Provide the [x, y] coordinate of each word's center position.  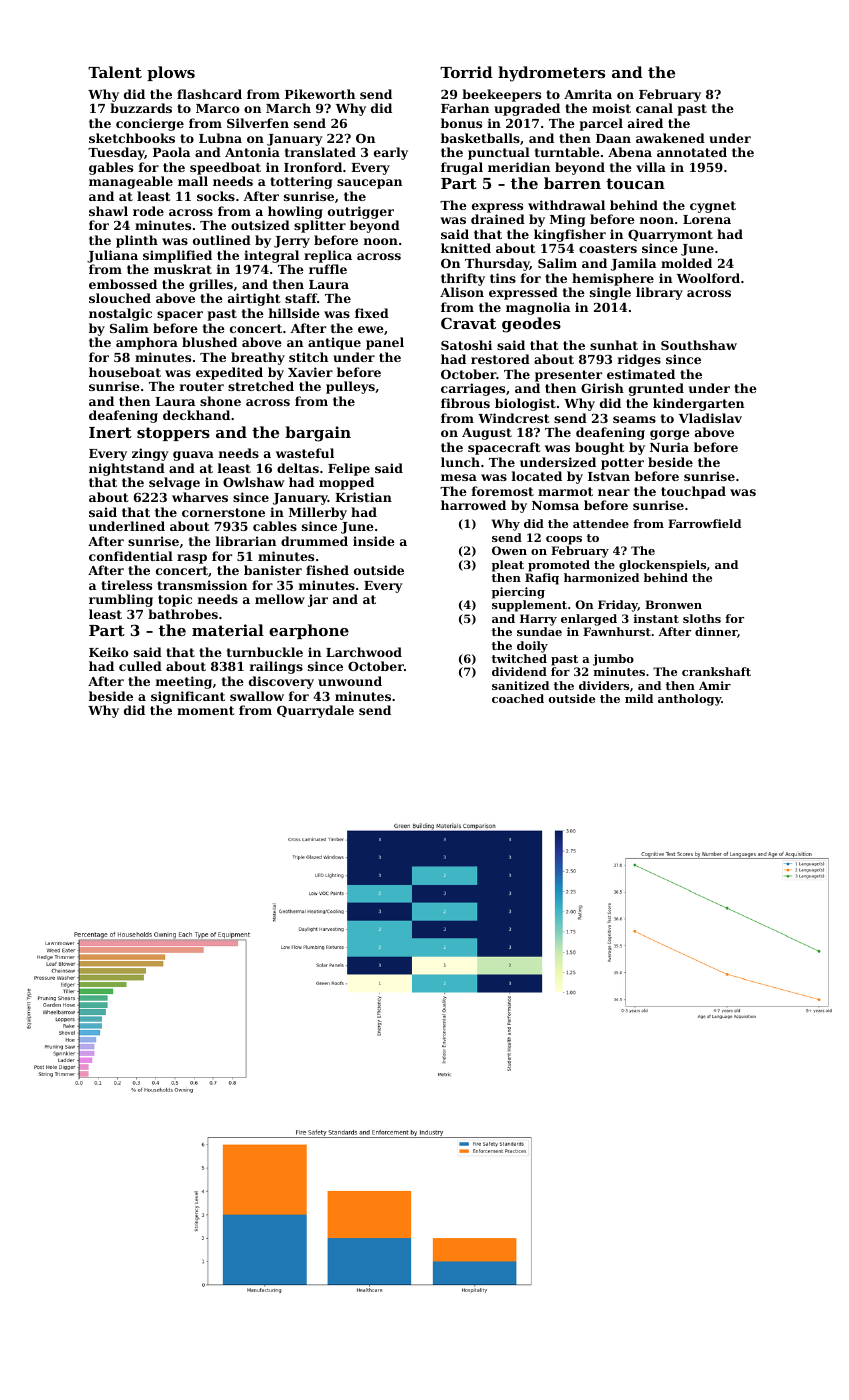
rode [148, 211]
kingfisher [570, 235]
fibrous [465, 403]
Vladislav [710, 418]
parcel [601, 124]
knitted [466, 248]
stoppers [173, 434]
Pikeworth [320, 94]
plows [171, 73]
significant [188, 697]
